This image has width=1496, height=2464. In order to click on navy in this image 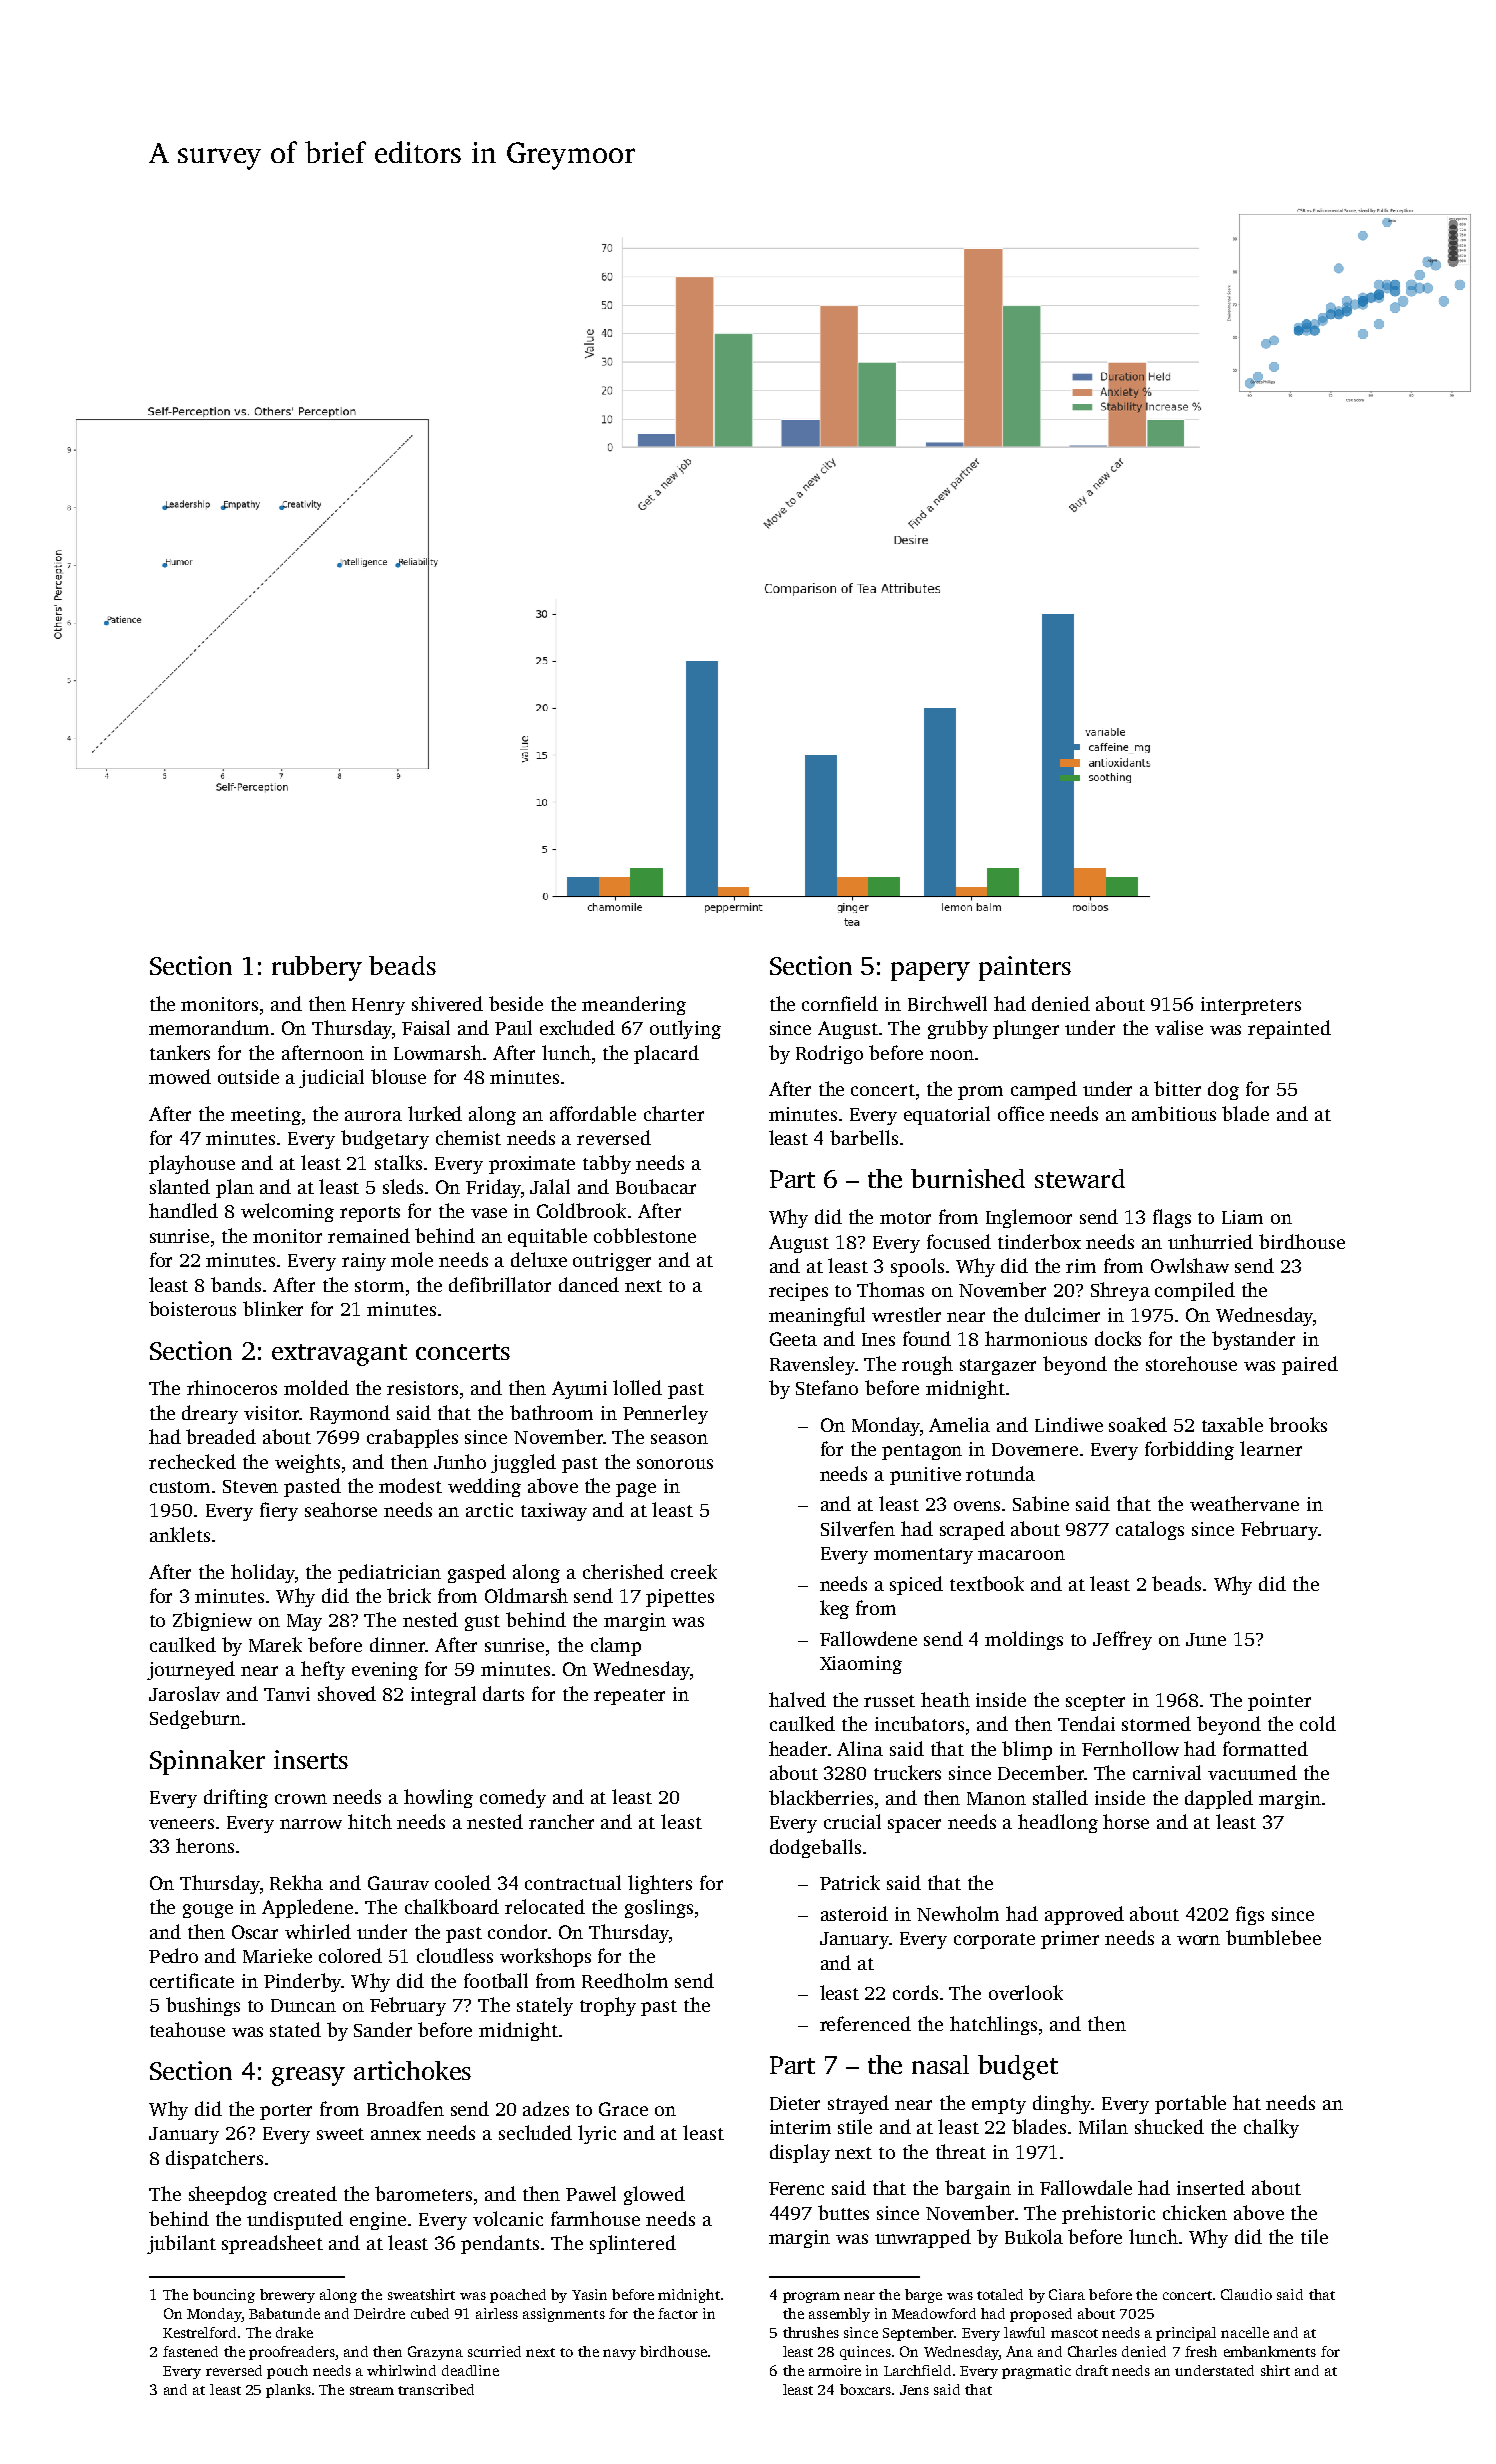, I will do `click(619, 2354)`.
